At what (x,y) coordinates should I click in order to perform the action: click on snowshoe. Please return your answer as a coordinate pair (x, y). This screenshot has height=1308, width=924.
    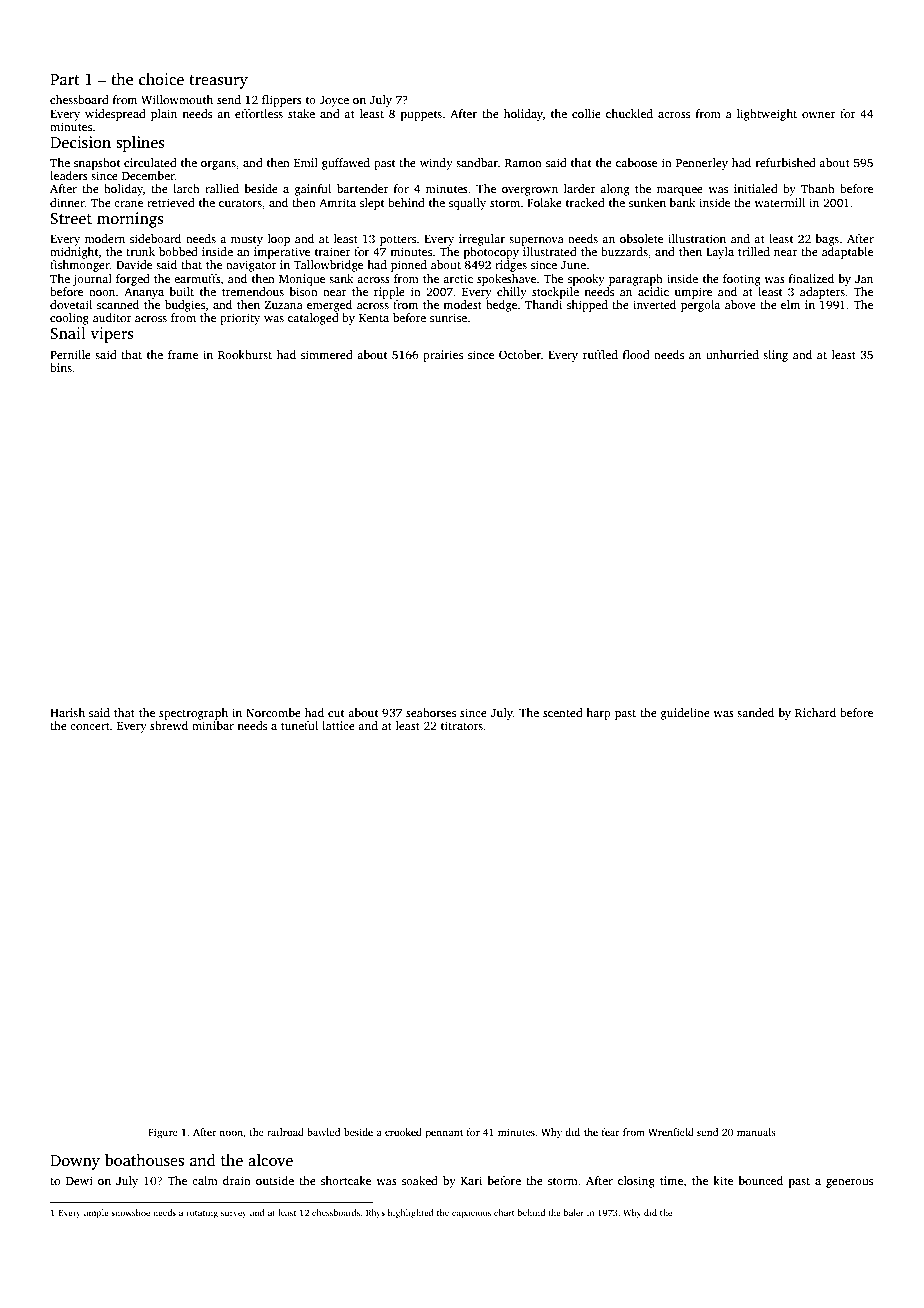
    Looking at the image, I should click on (130, 1212).
